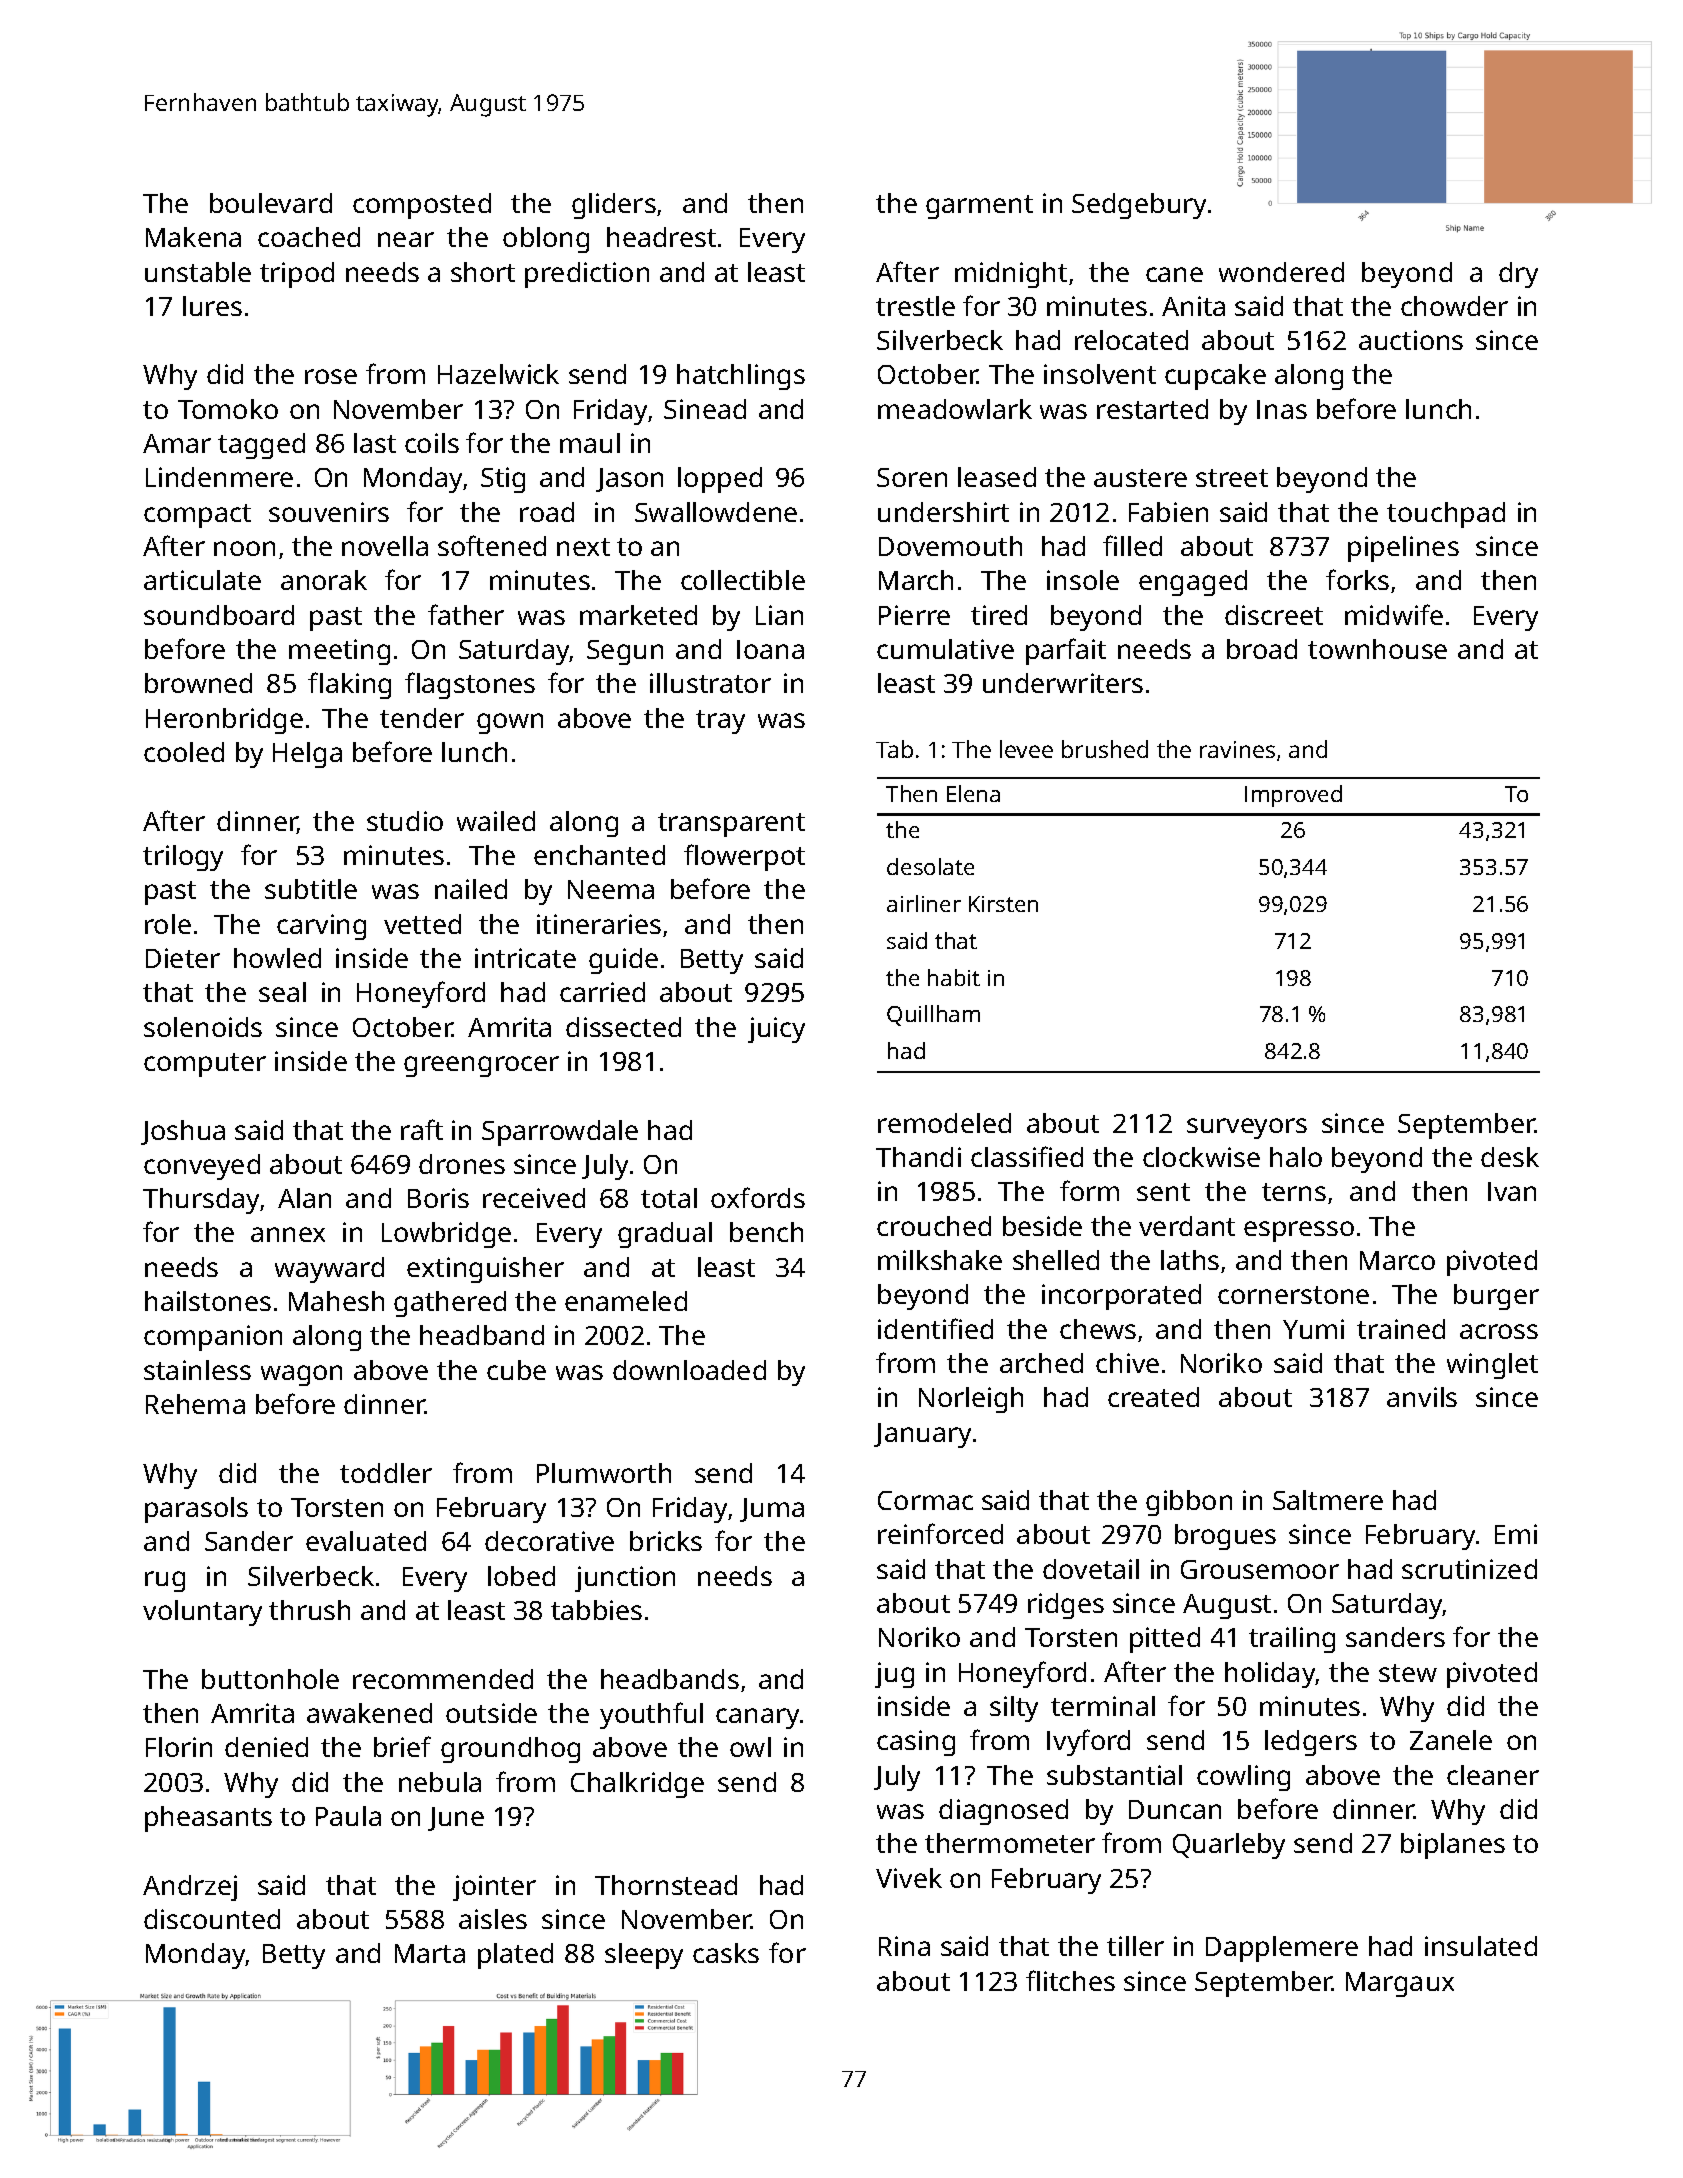 The image size is (1683, 2178). I want to click on dry, so click(1518, 275).
